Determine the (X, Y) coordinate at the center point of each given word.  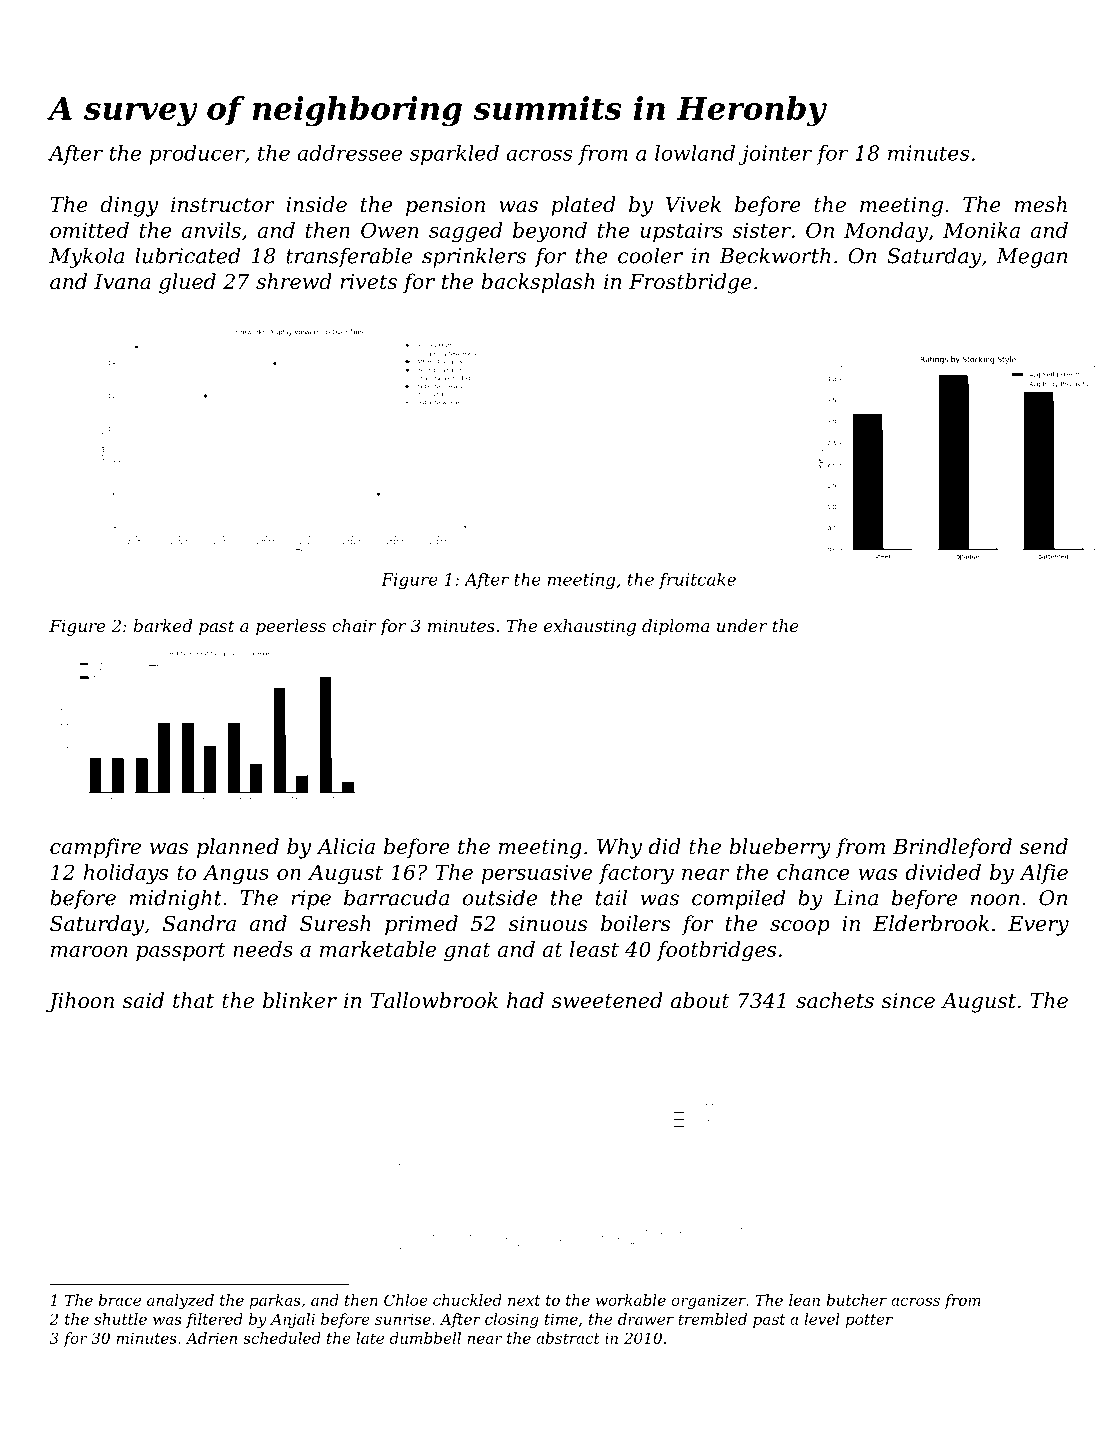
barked (163, 625)
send (1044, 846)
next (524, 1300)
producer (197, 155)
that (193, 1000)
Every (1038, 926)
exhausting (590, 627)
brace (120, 1300)
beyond (550, 232)
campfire (95, 848)
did (665, 846)
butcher (857, 1300)
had (525, 1000)
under (742, 625)
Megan (1031, 258)
